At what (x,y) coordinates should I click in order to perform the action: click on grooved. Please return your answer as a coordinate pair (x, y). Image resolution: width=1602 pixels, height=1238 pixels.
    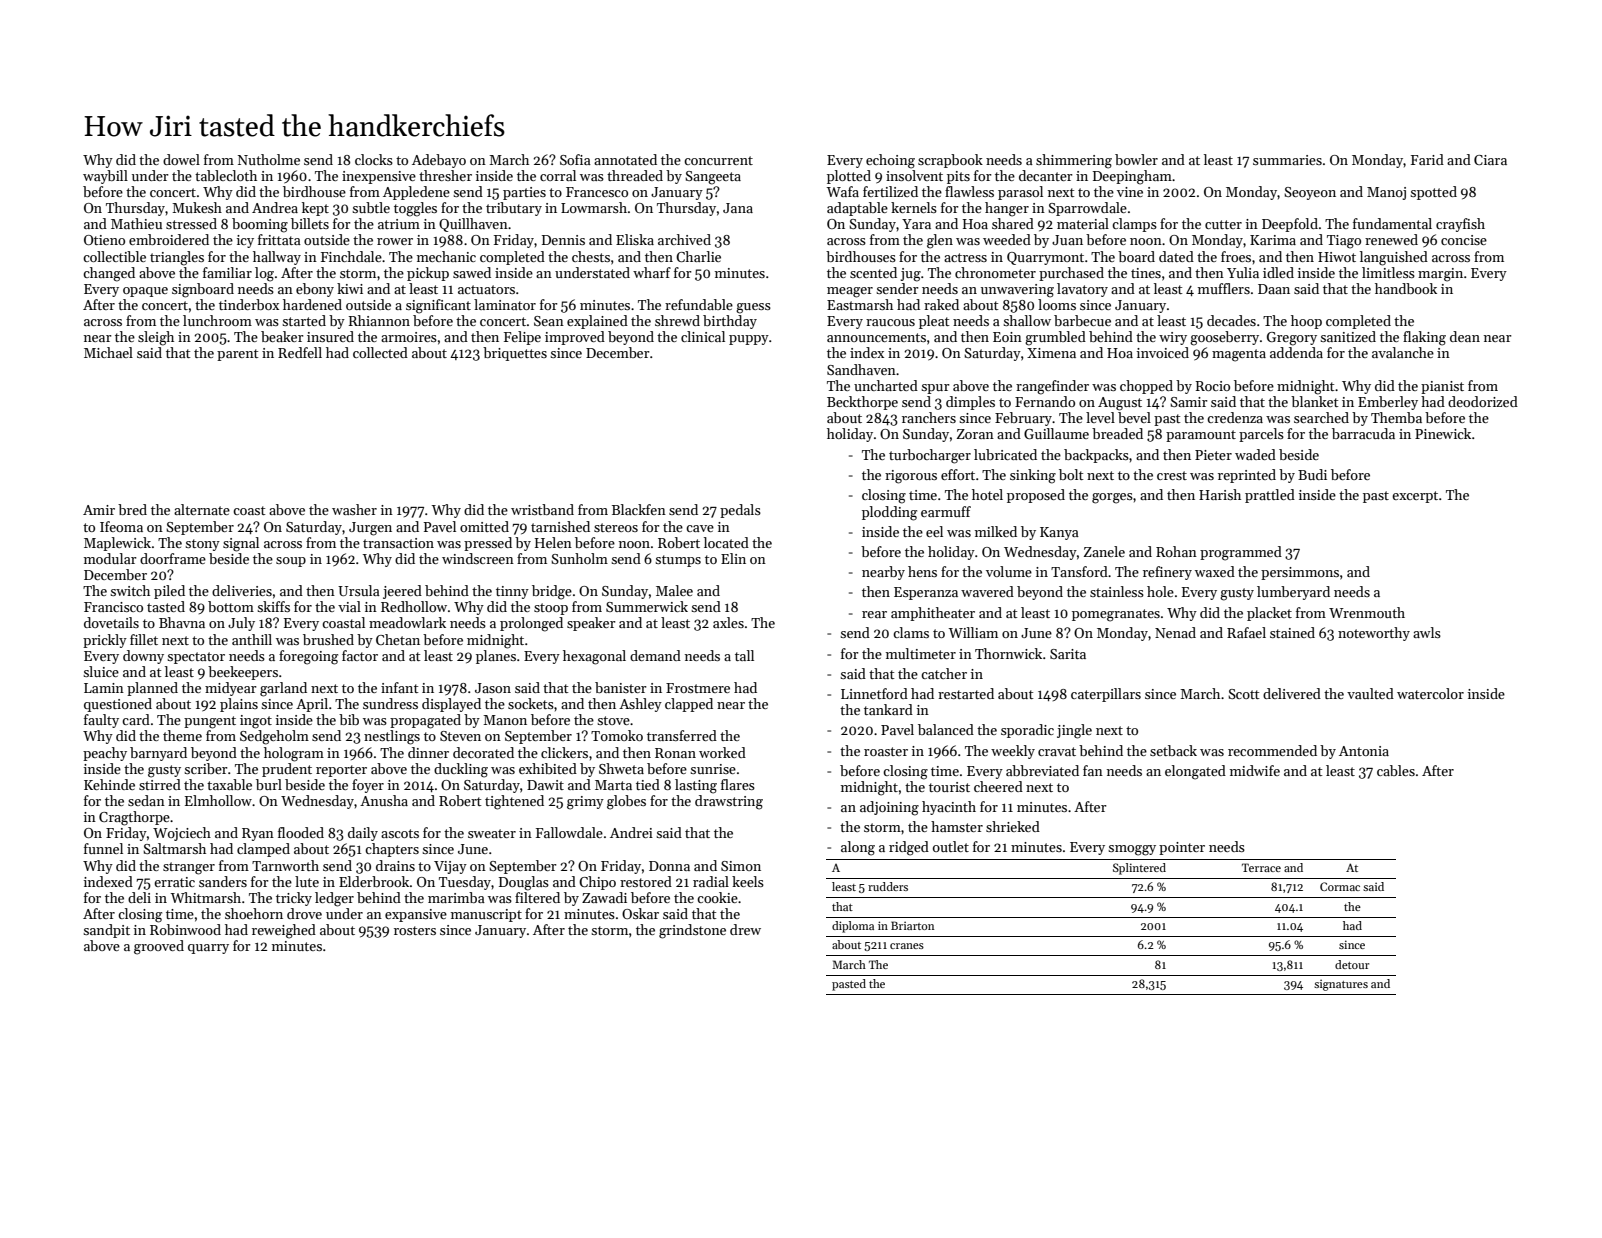
    Looking at the image, I should click on (159, 947).
